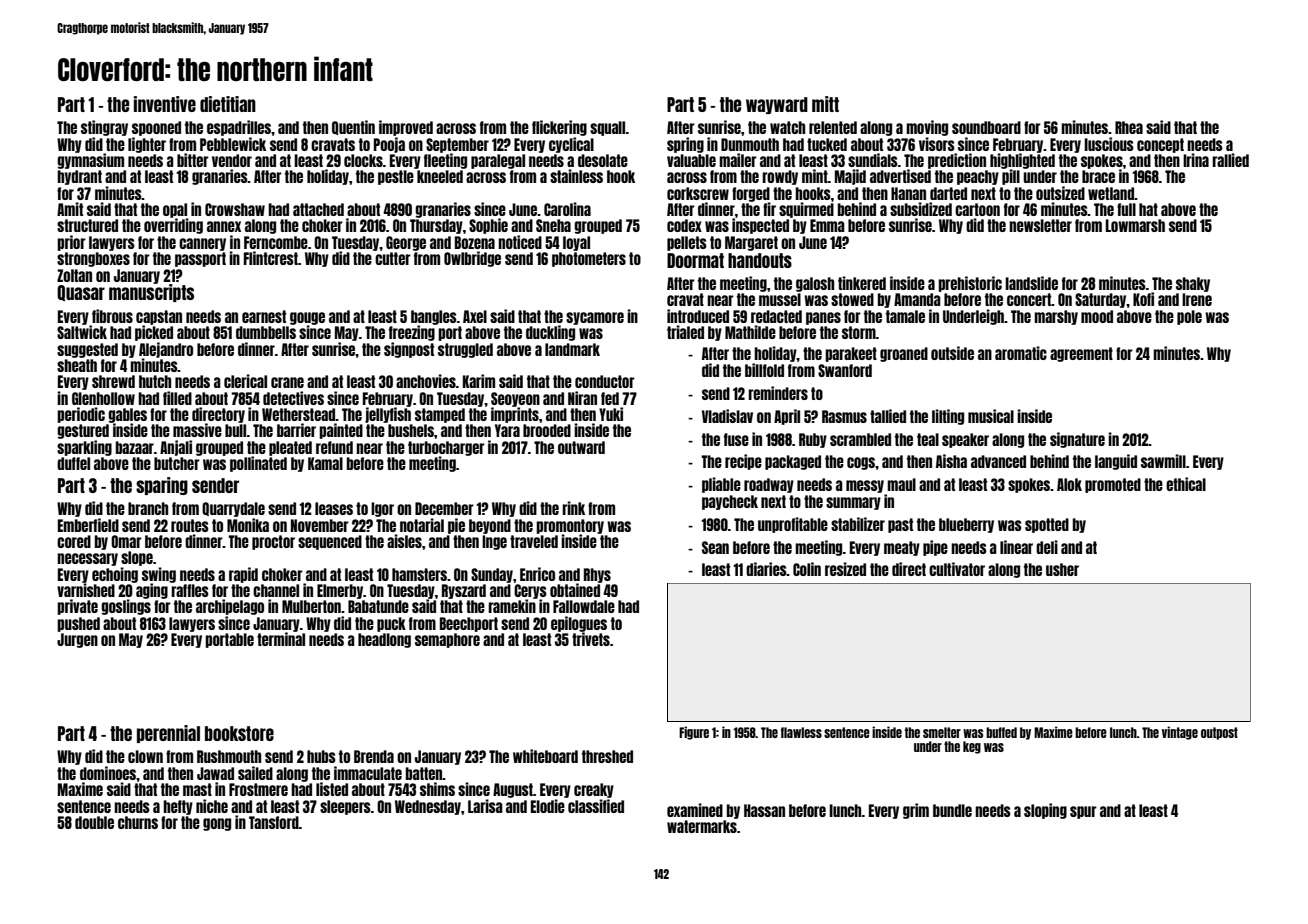 This screenshot has height=924, width=1308. Describe the element at coordinates (1083, 812) in the screenshot. I see `spur` at that location.
